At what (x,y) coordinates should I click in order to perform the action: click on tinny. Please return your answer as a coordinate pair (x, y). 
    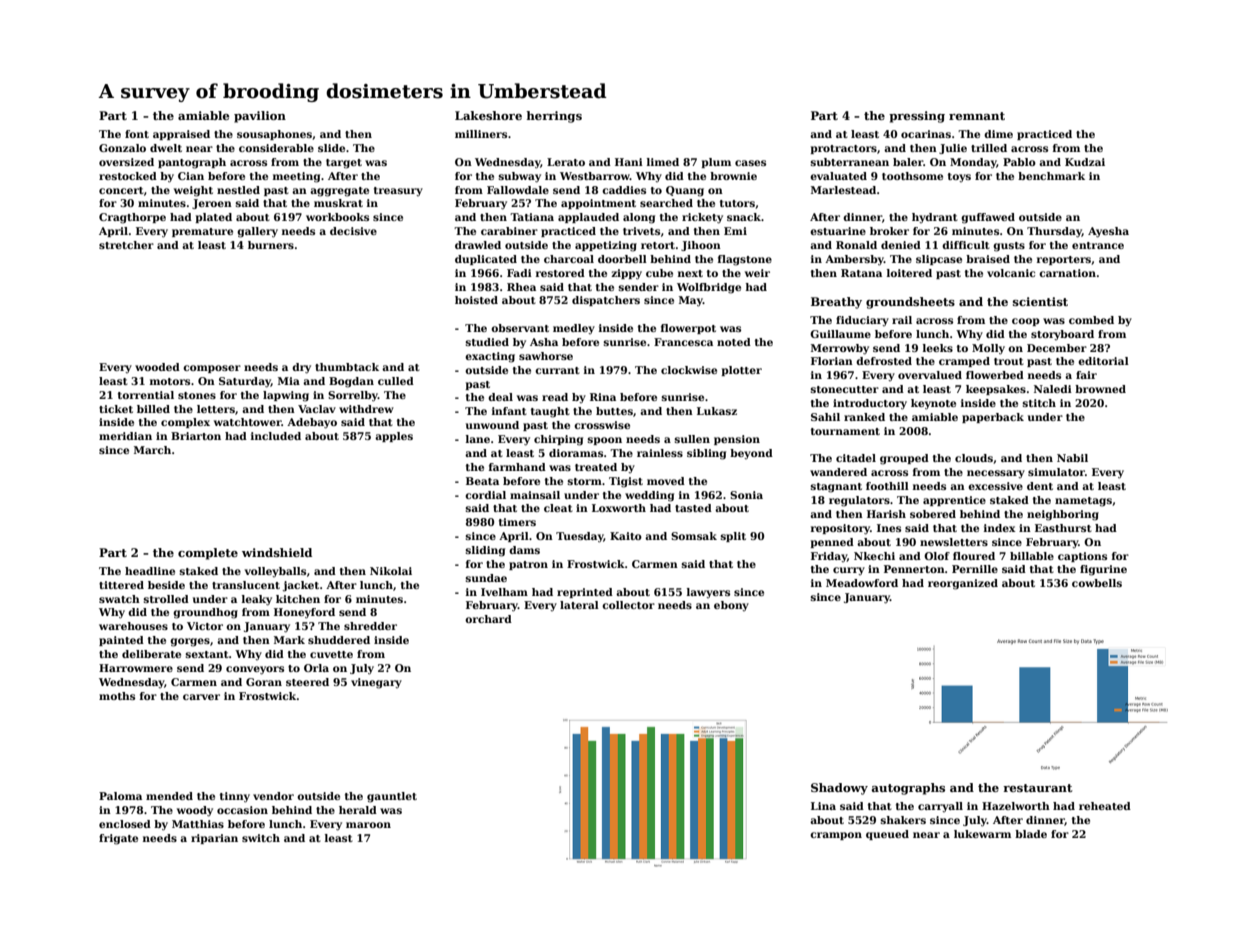
    Looking at the image, I should click on (235, 797).
